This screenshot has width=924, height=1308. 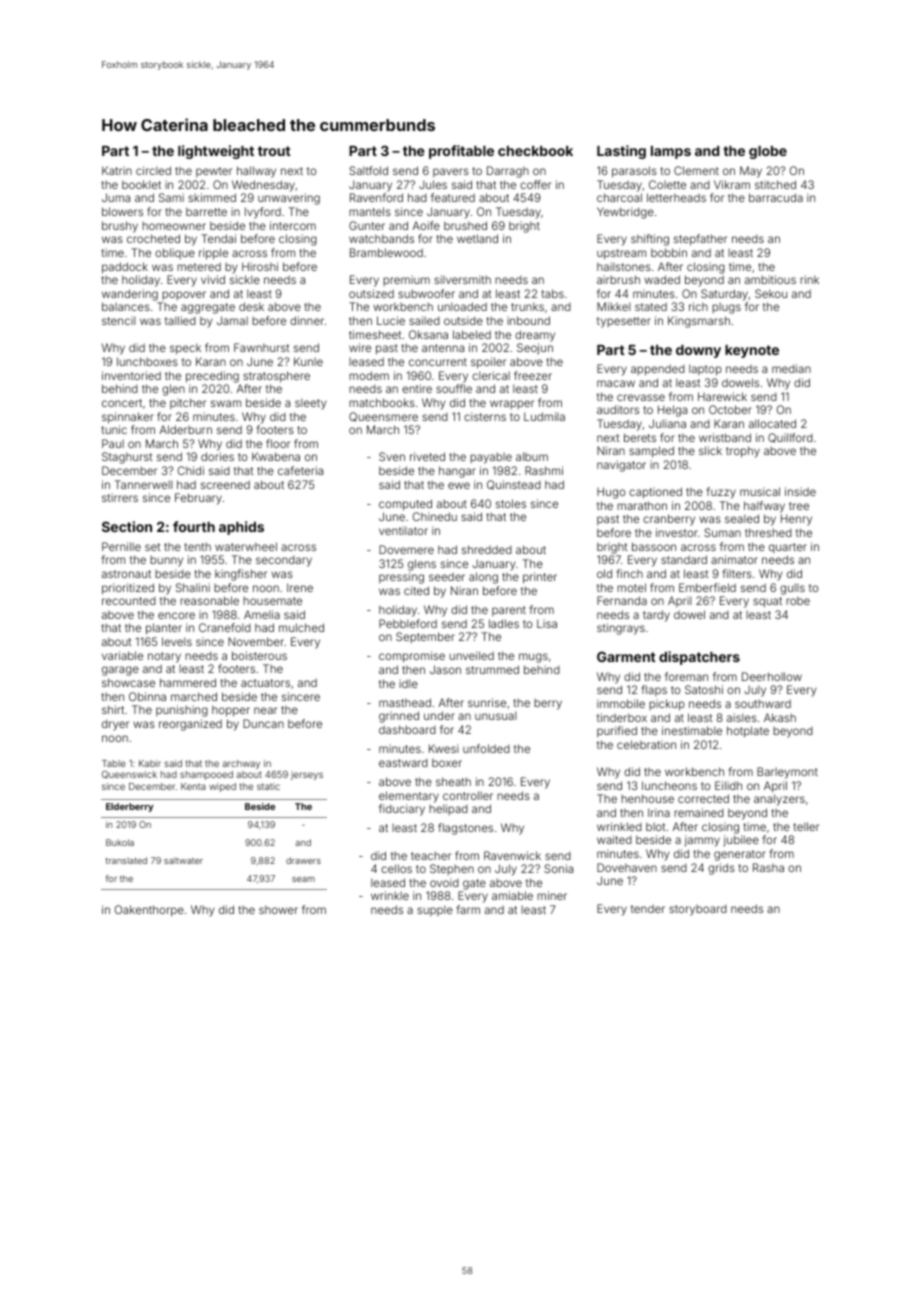 I want to click on globe, so click(x=768, y=152).
